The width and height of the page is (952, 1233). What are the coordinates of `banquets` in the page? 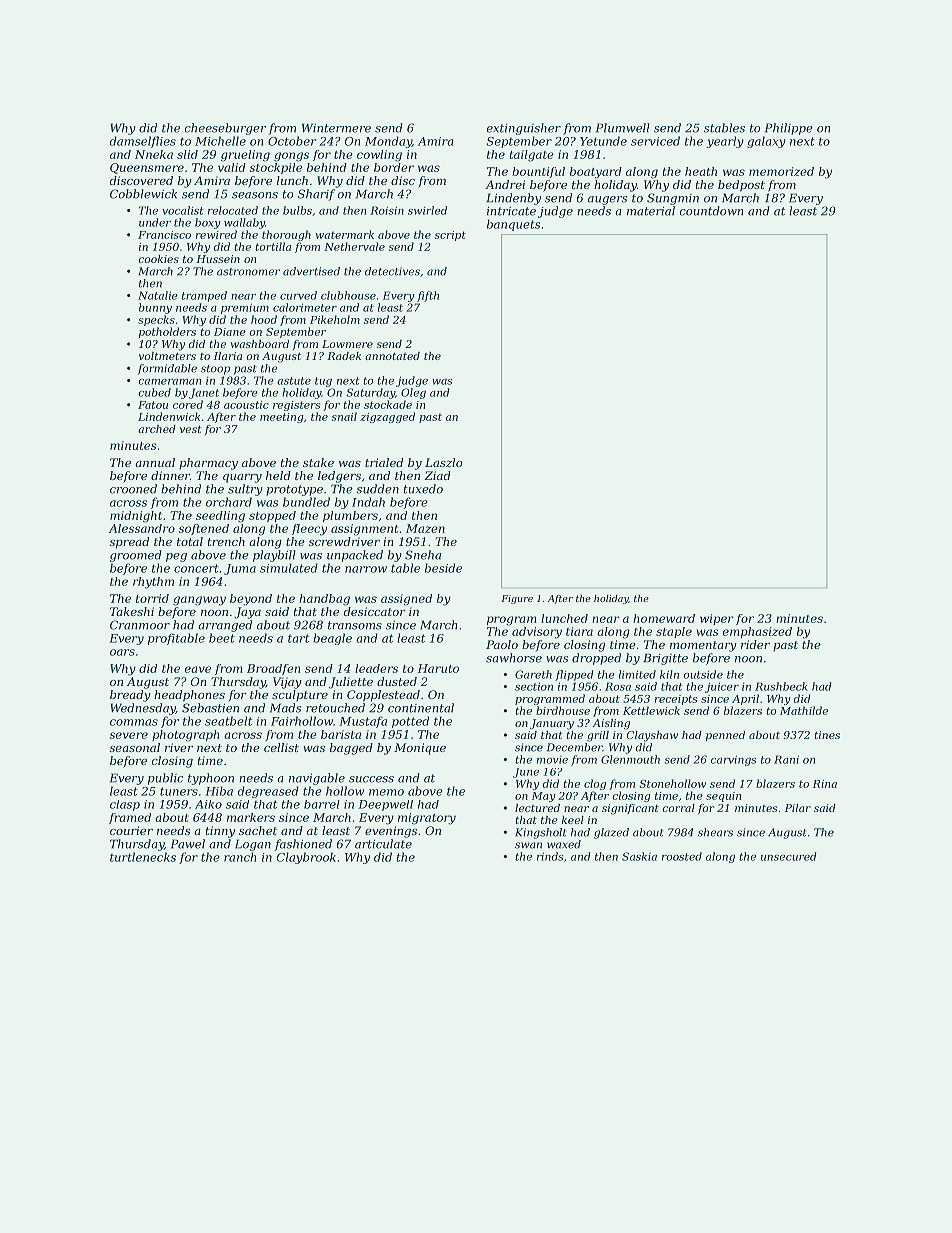 It's located at (513, 225).
